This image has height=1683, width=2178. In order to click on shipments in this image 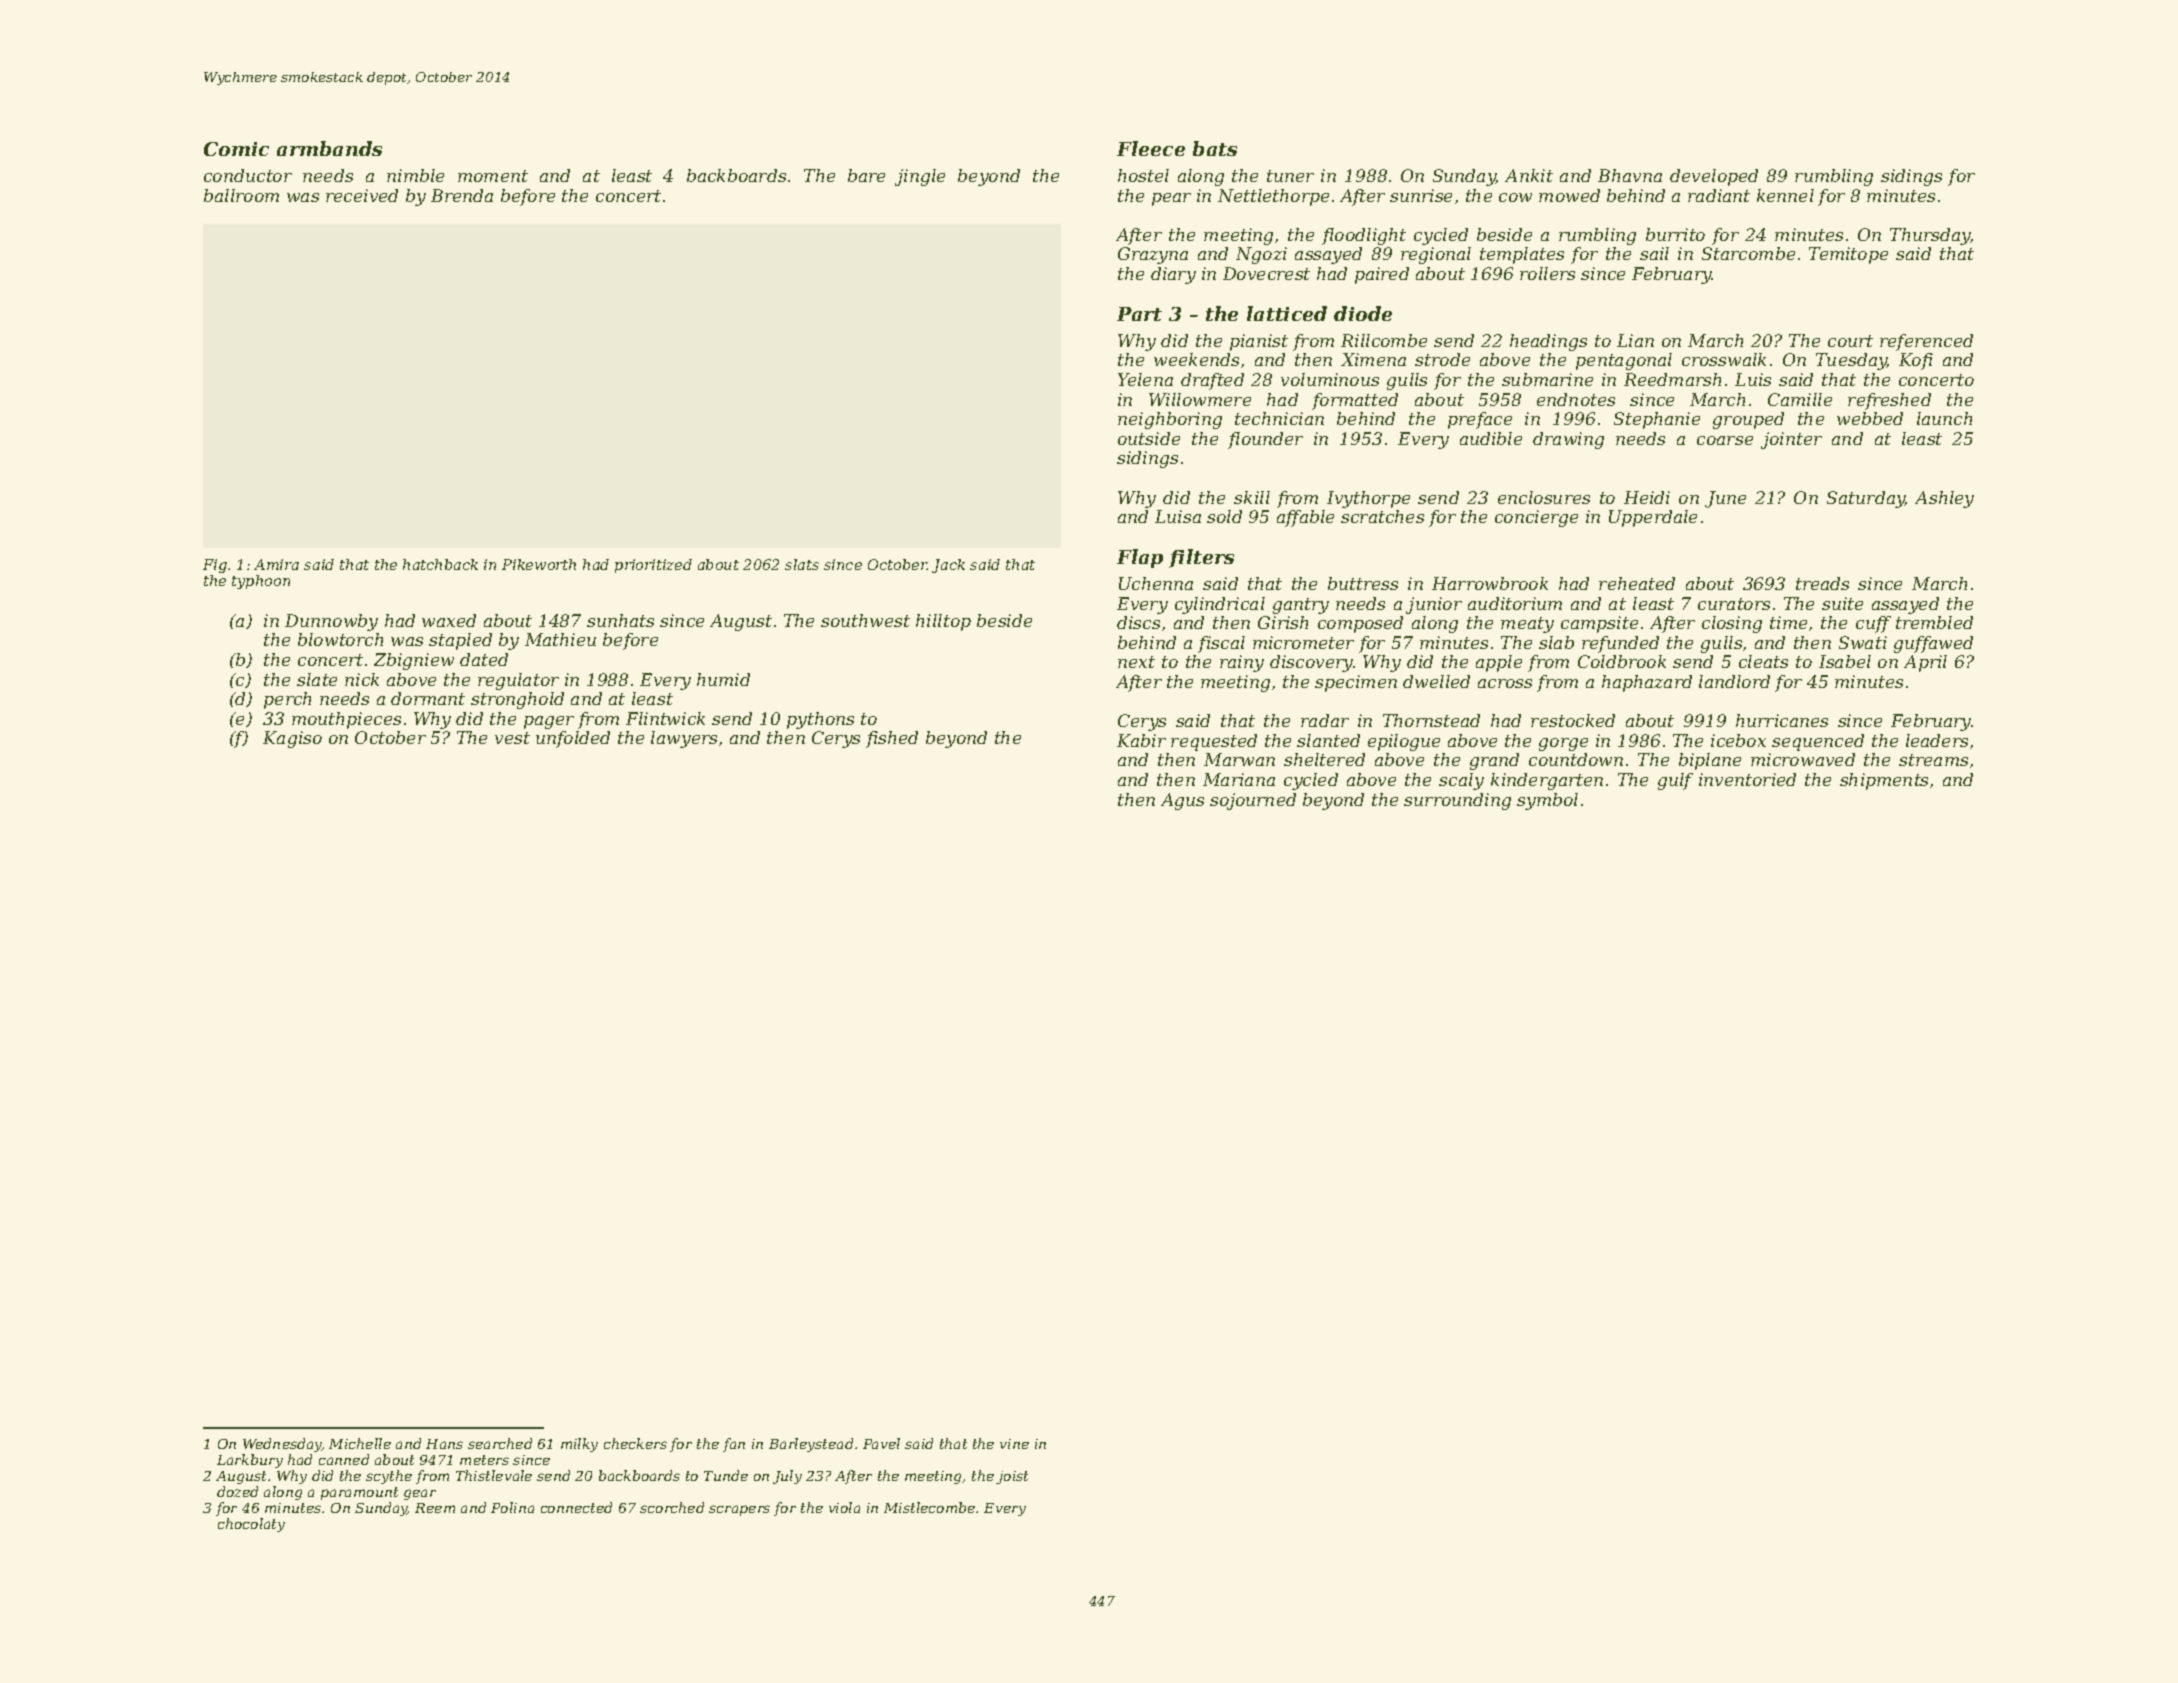, I will do `click(1884, 781)`.
